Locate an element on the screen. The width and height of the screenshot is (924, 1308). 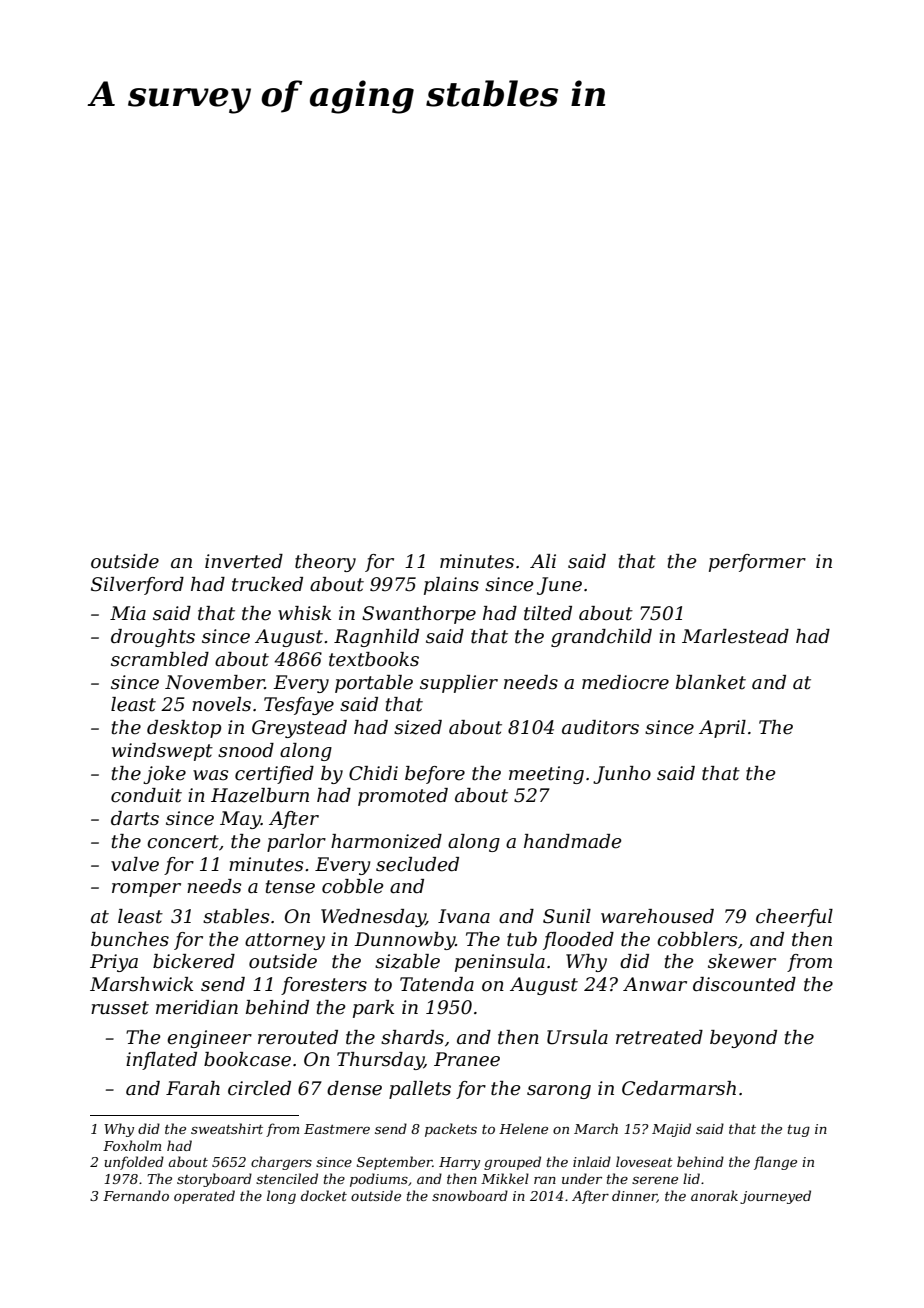
Junho is located at coordinates (622, 775).
